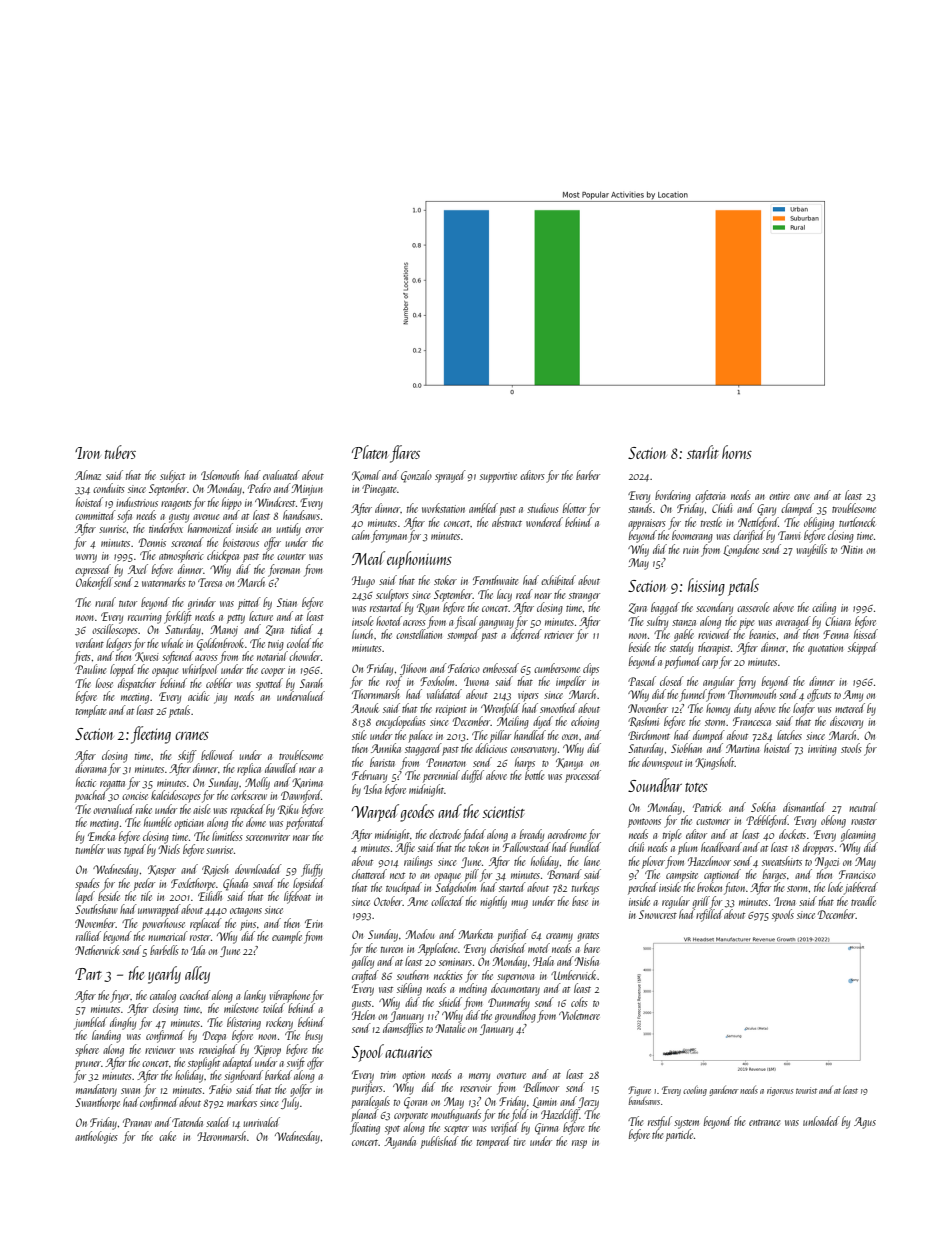  What do you see at coordinates (579, 1144) in the screenshot?
I see `rasp` at bounding box center [579, 1144].
